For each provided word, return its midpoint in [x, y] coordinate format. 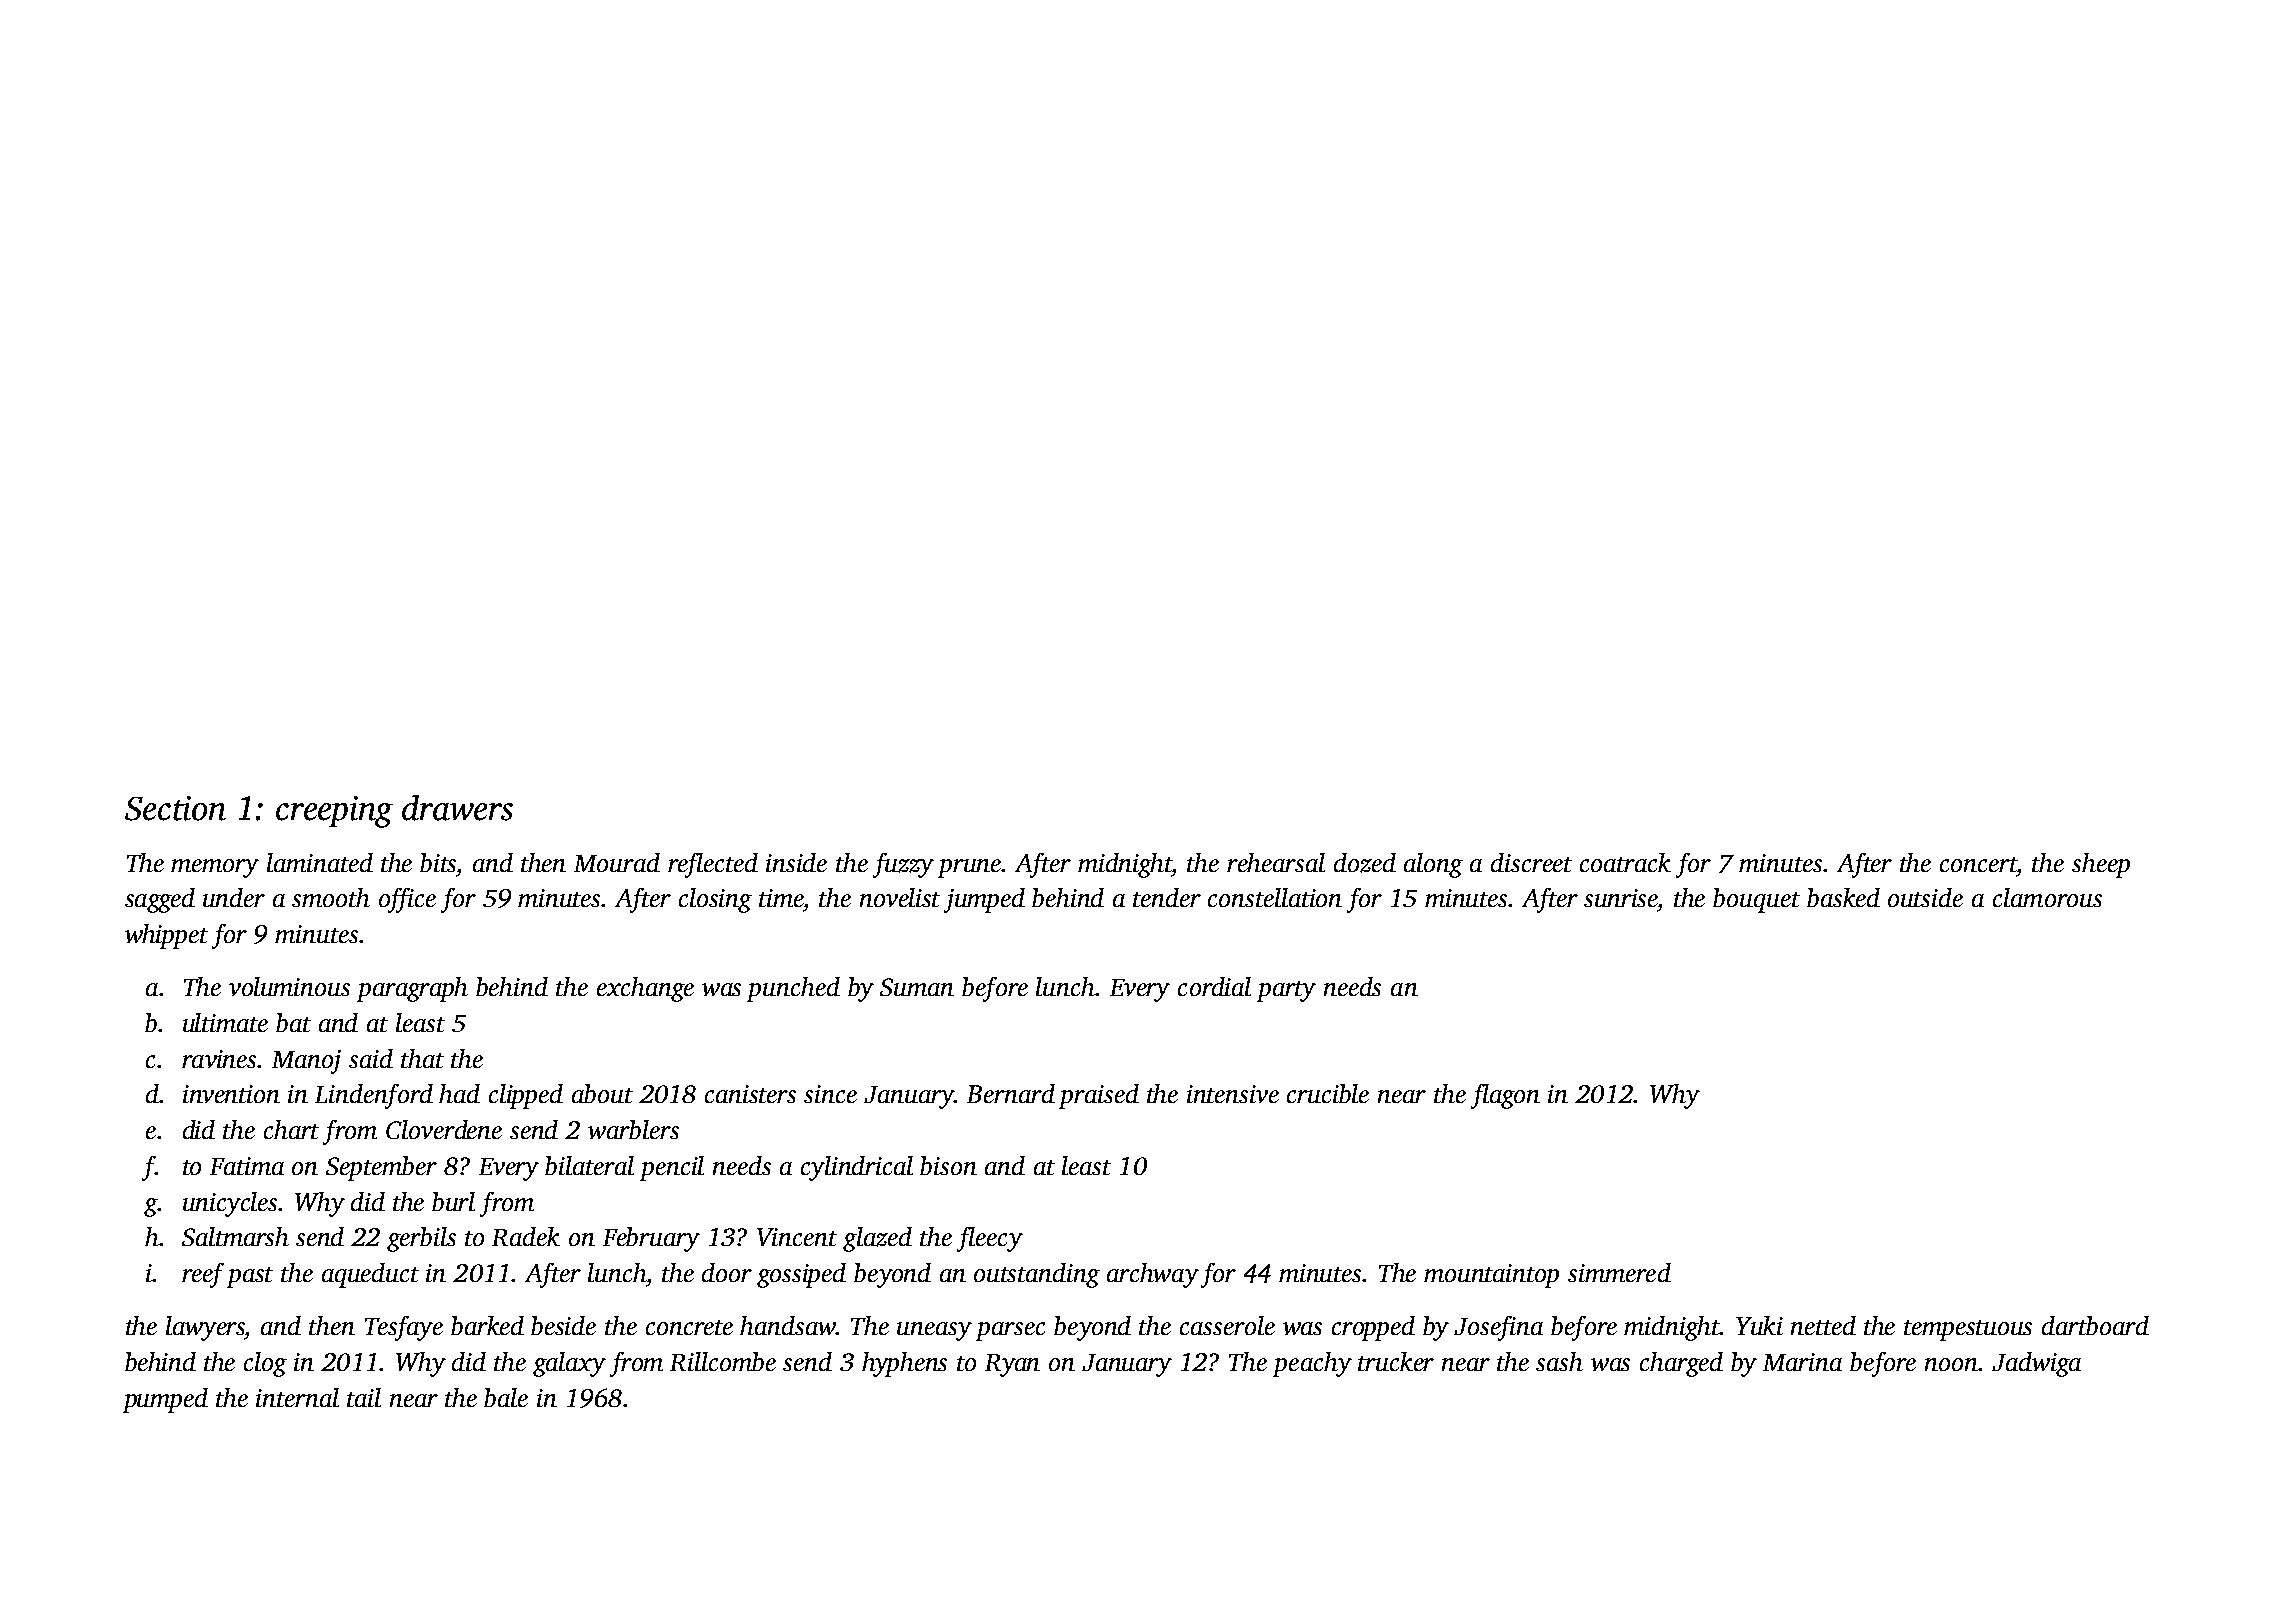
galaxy [569, 1364]
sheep [2101, 865]
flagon [1505, 1096]
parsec [1010, 1331]
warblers [633, 1129]
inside [796, 862]
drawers [457, 808]
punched [793, 989]
